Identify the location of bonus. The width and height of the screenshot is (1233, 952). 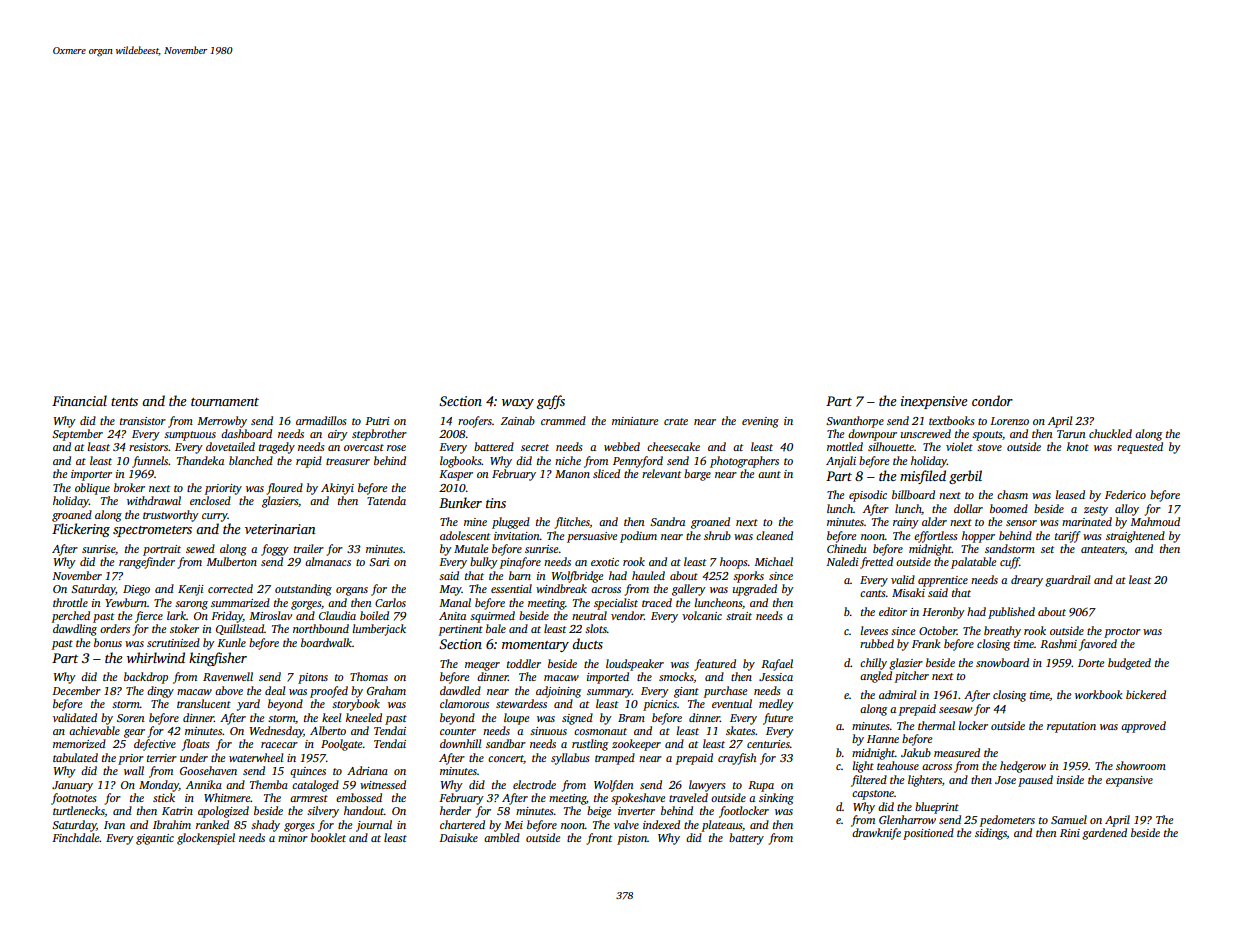
(108, 642).
